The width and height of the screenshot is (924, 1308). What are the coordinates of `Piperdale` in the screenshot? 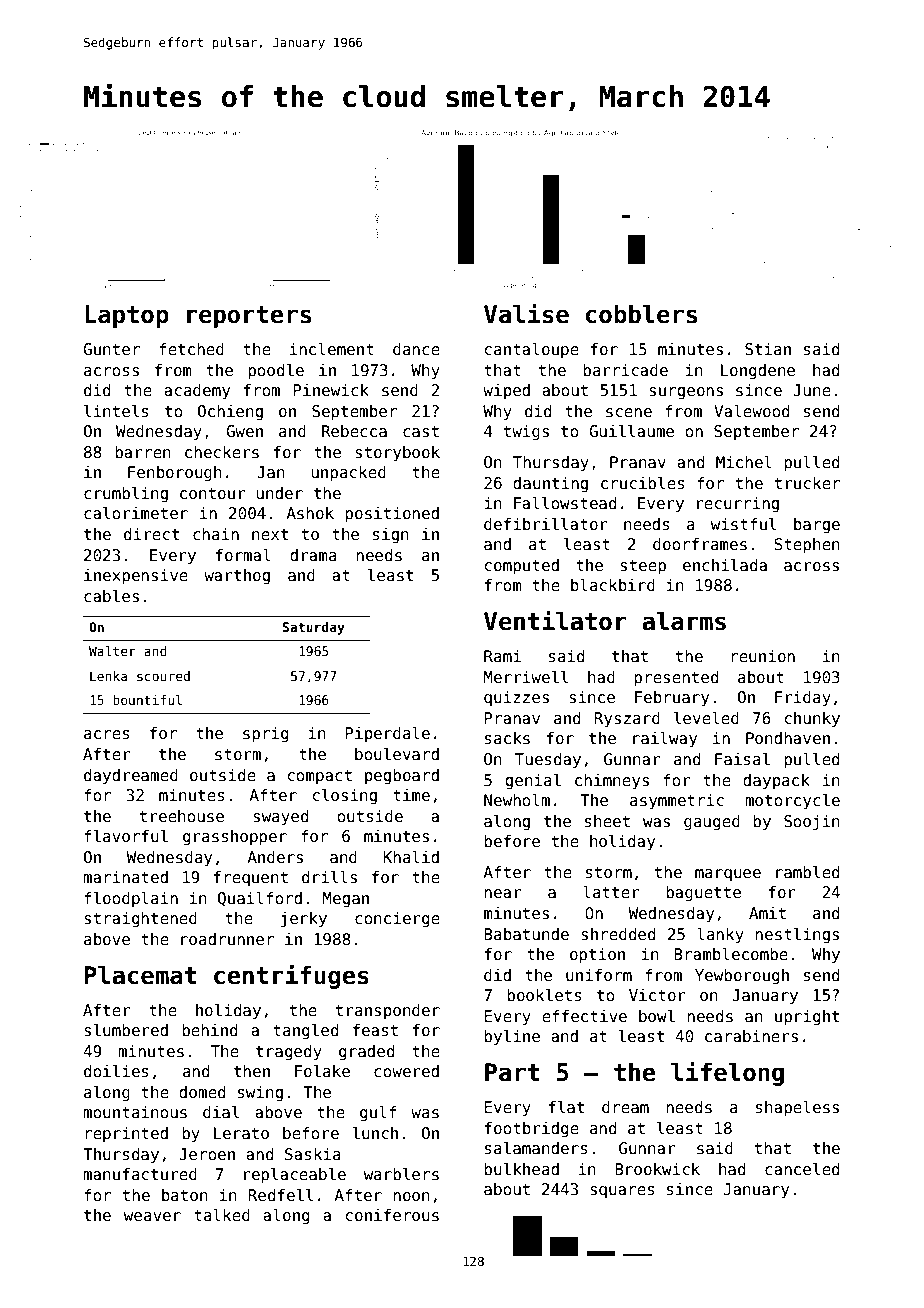 It's located at (388, 734).
